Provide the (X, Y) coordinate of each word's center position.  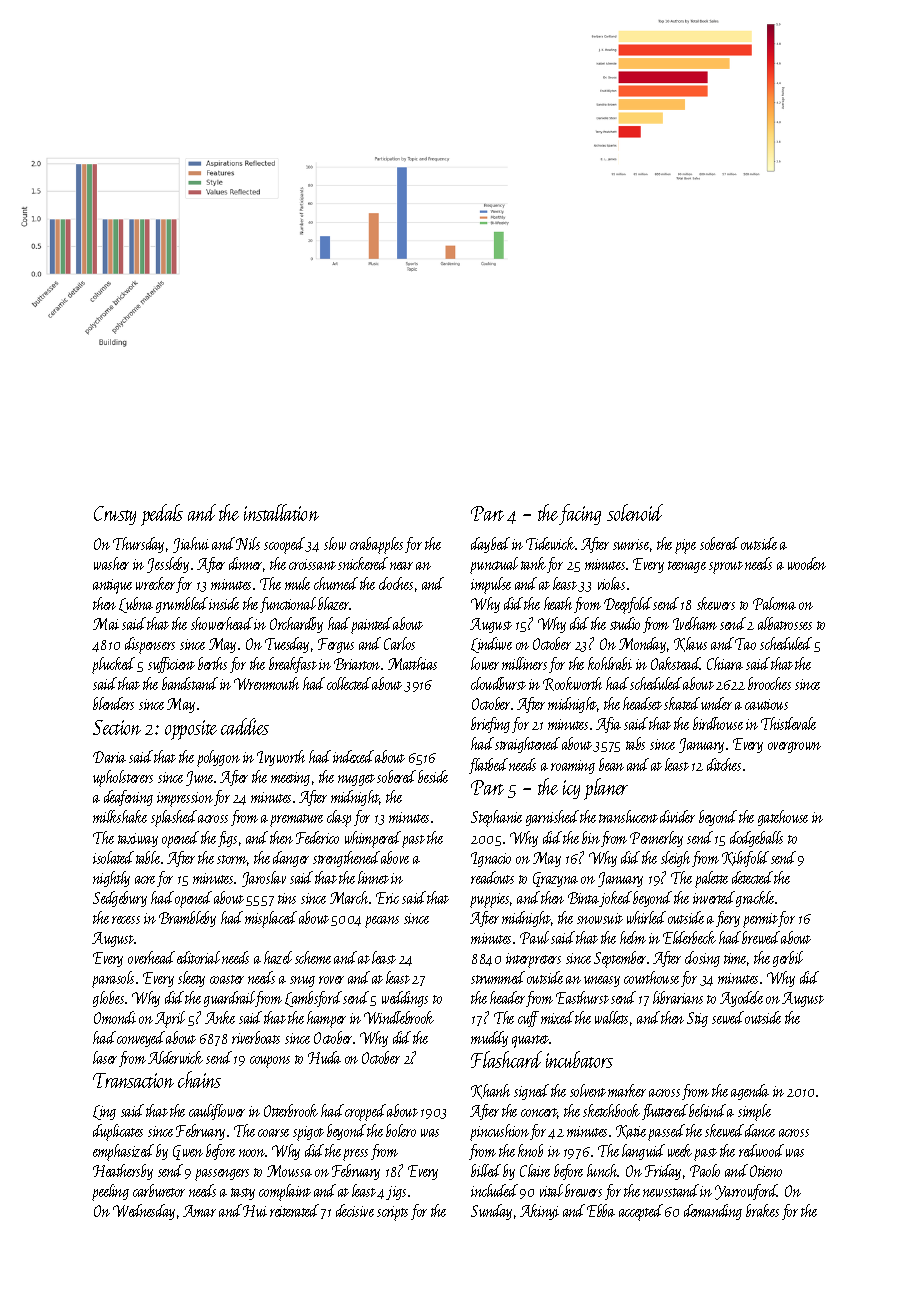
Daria (109, 757)
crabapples (376, 545)
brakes (762, 1210)
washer (111, 563)
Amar (199, 1211)
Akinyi (539, 1212)
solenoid (635, 512)
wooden (807, 563)
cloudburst (498, 683)
